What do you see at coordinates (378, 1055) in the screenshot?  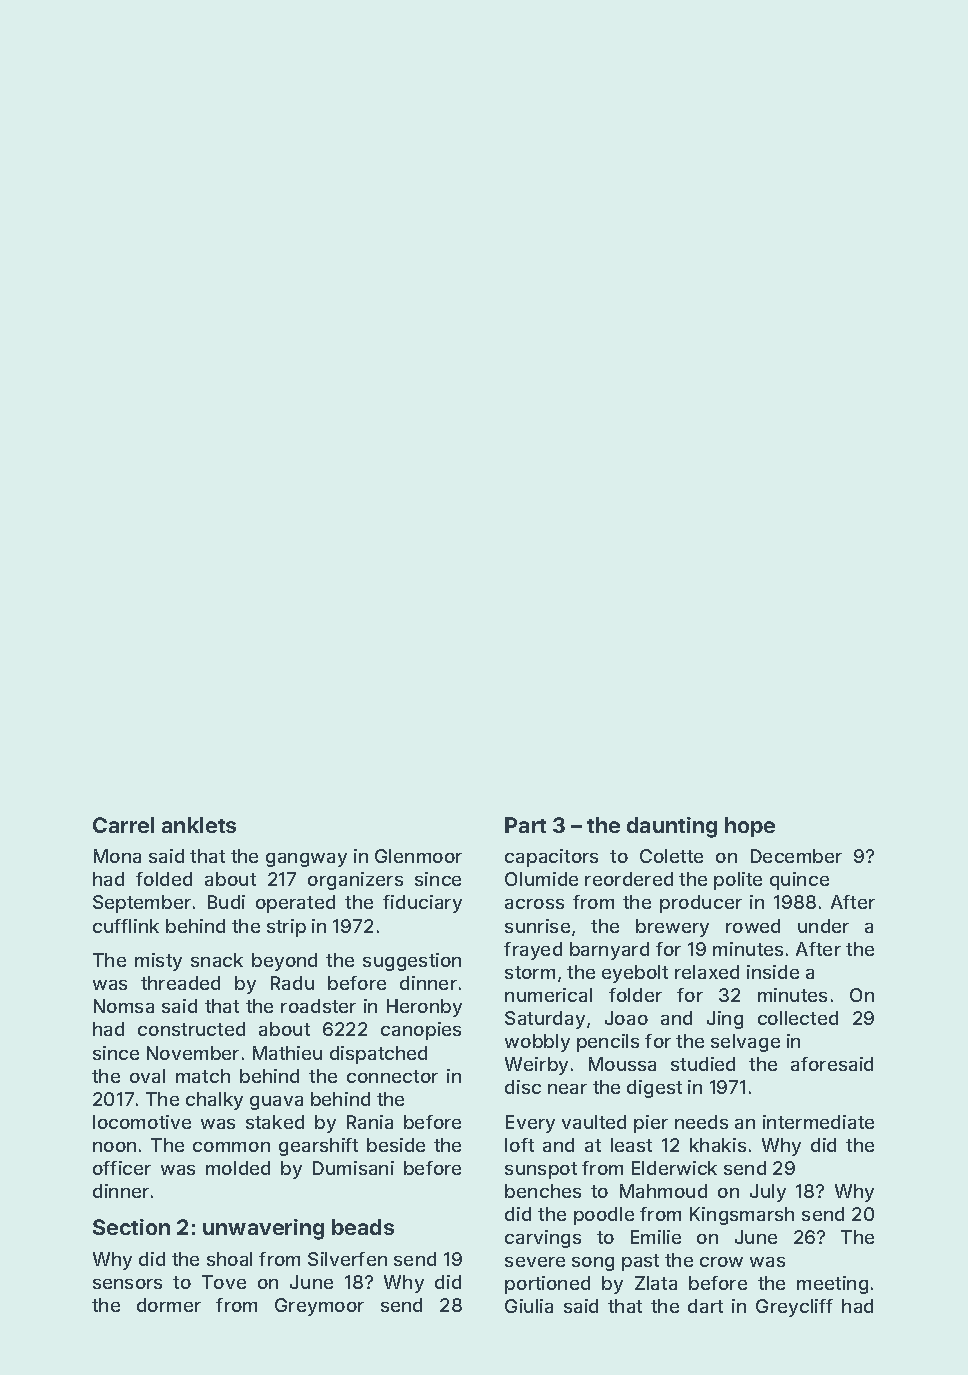 I see `dispatched` at bounding box center [378, 1055].
